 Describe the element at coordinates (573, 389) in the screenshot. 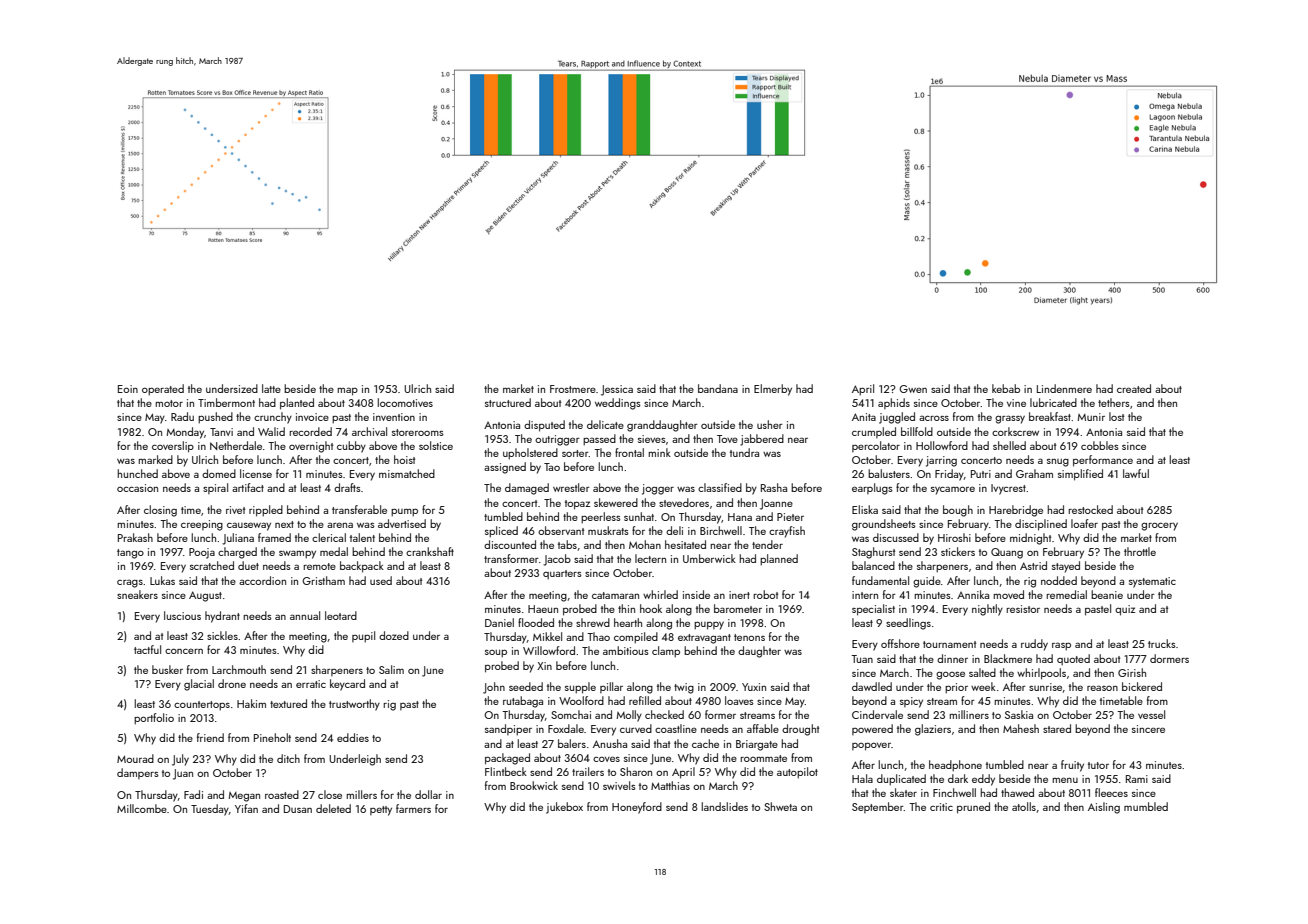

I see `Frostmere` at that location.
